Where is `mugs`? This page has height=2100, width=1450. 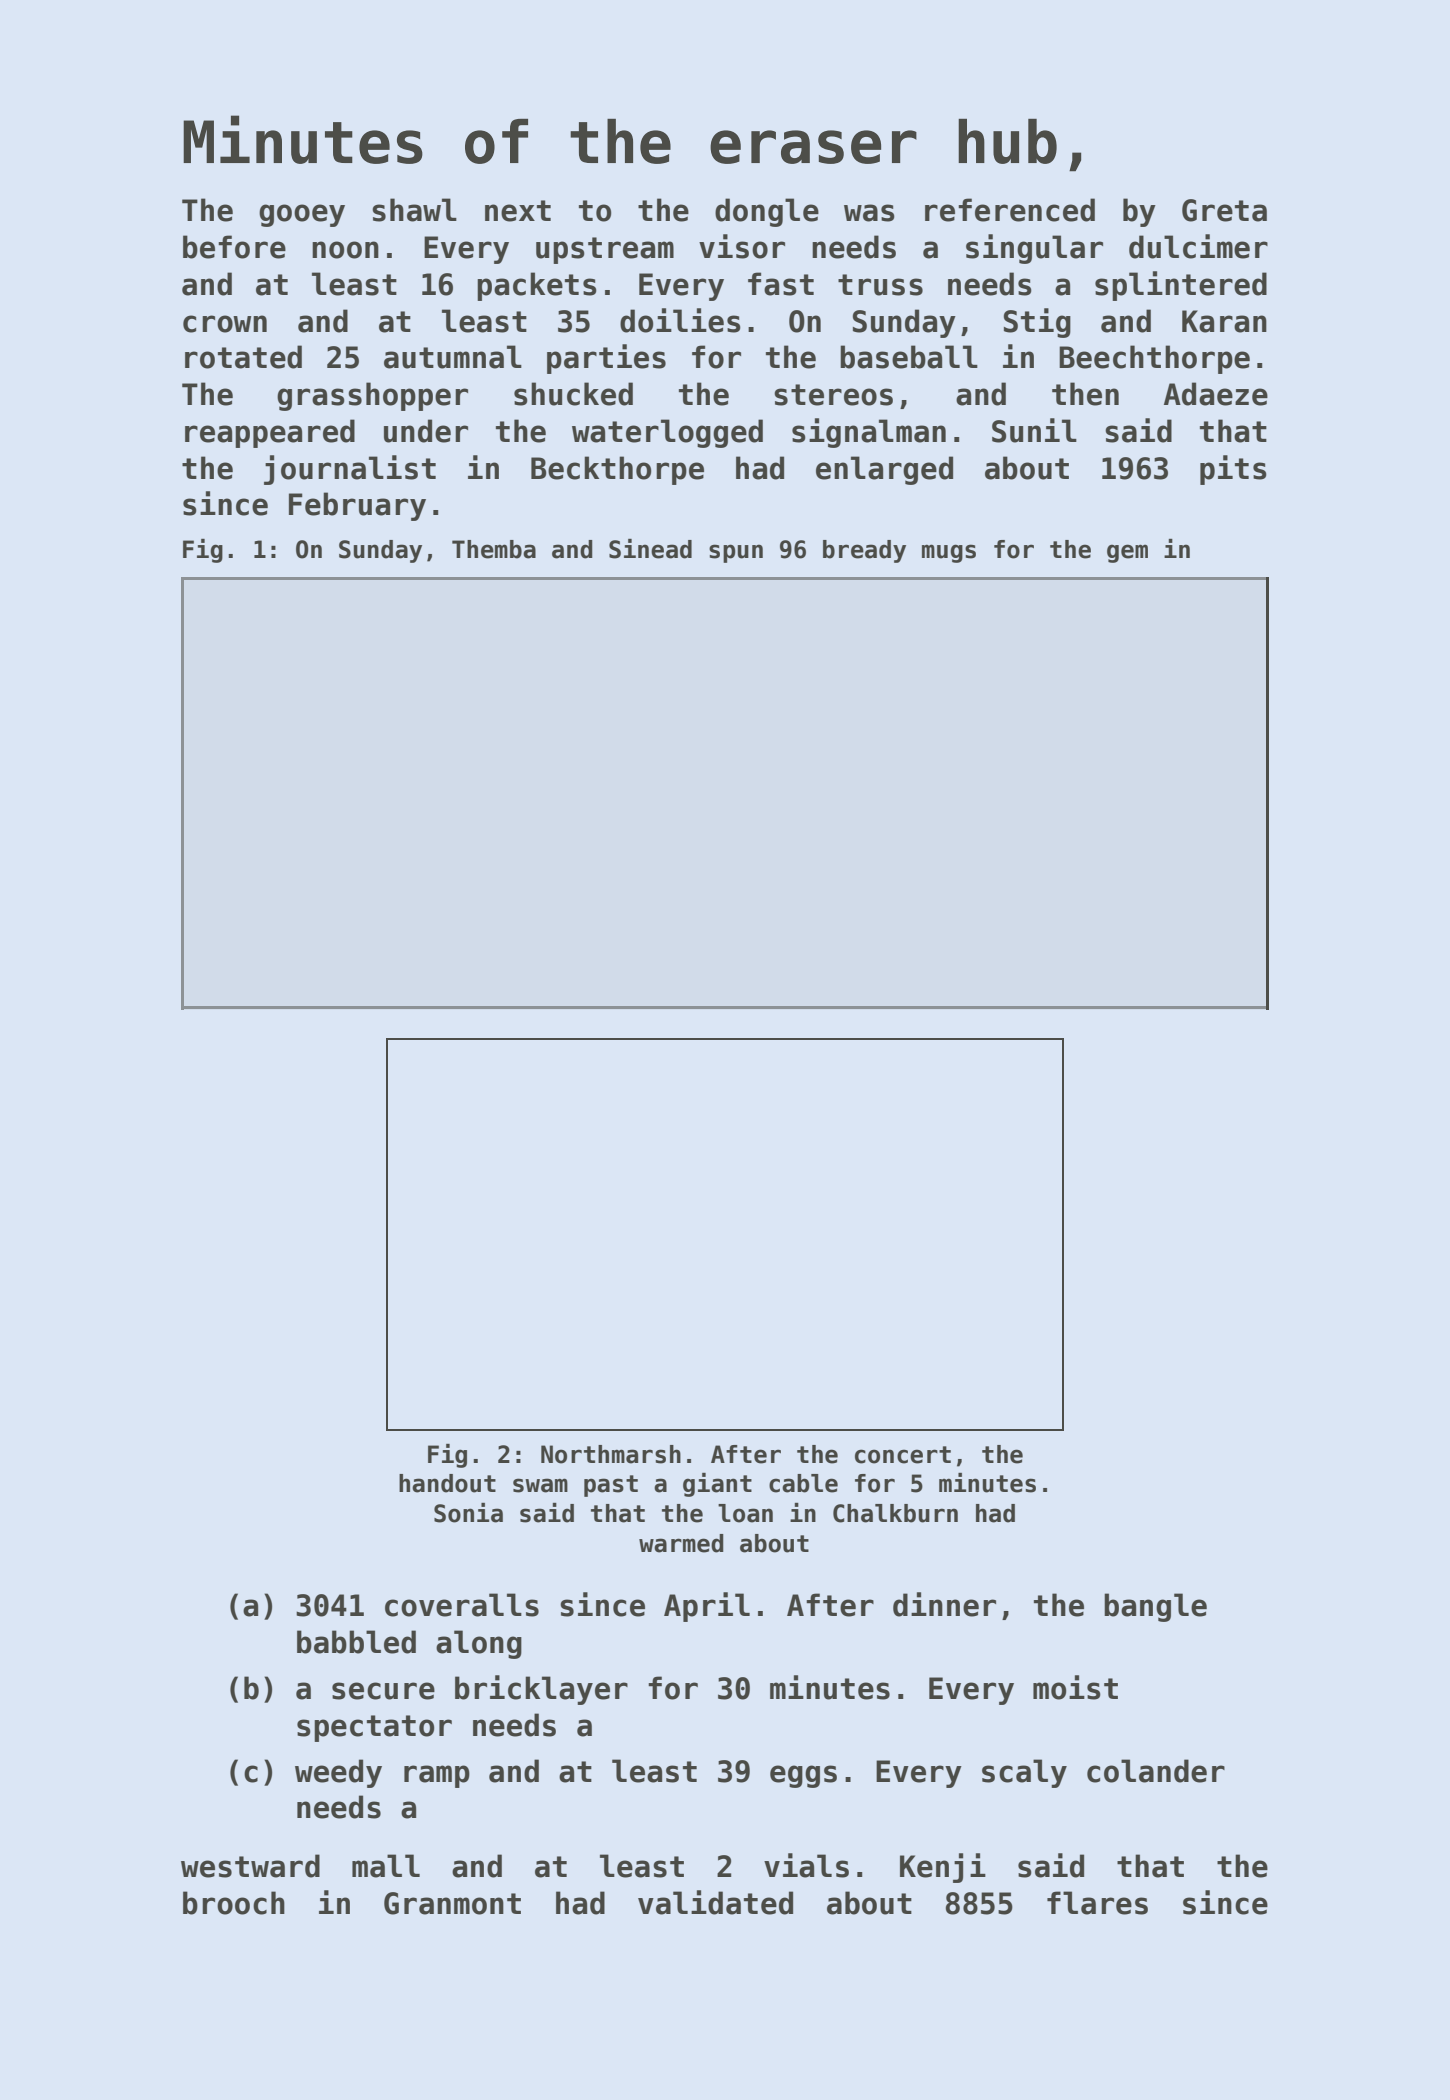 mugs is located at coordinates (949, 553).
